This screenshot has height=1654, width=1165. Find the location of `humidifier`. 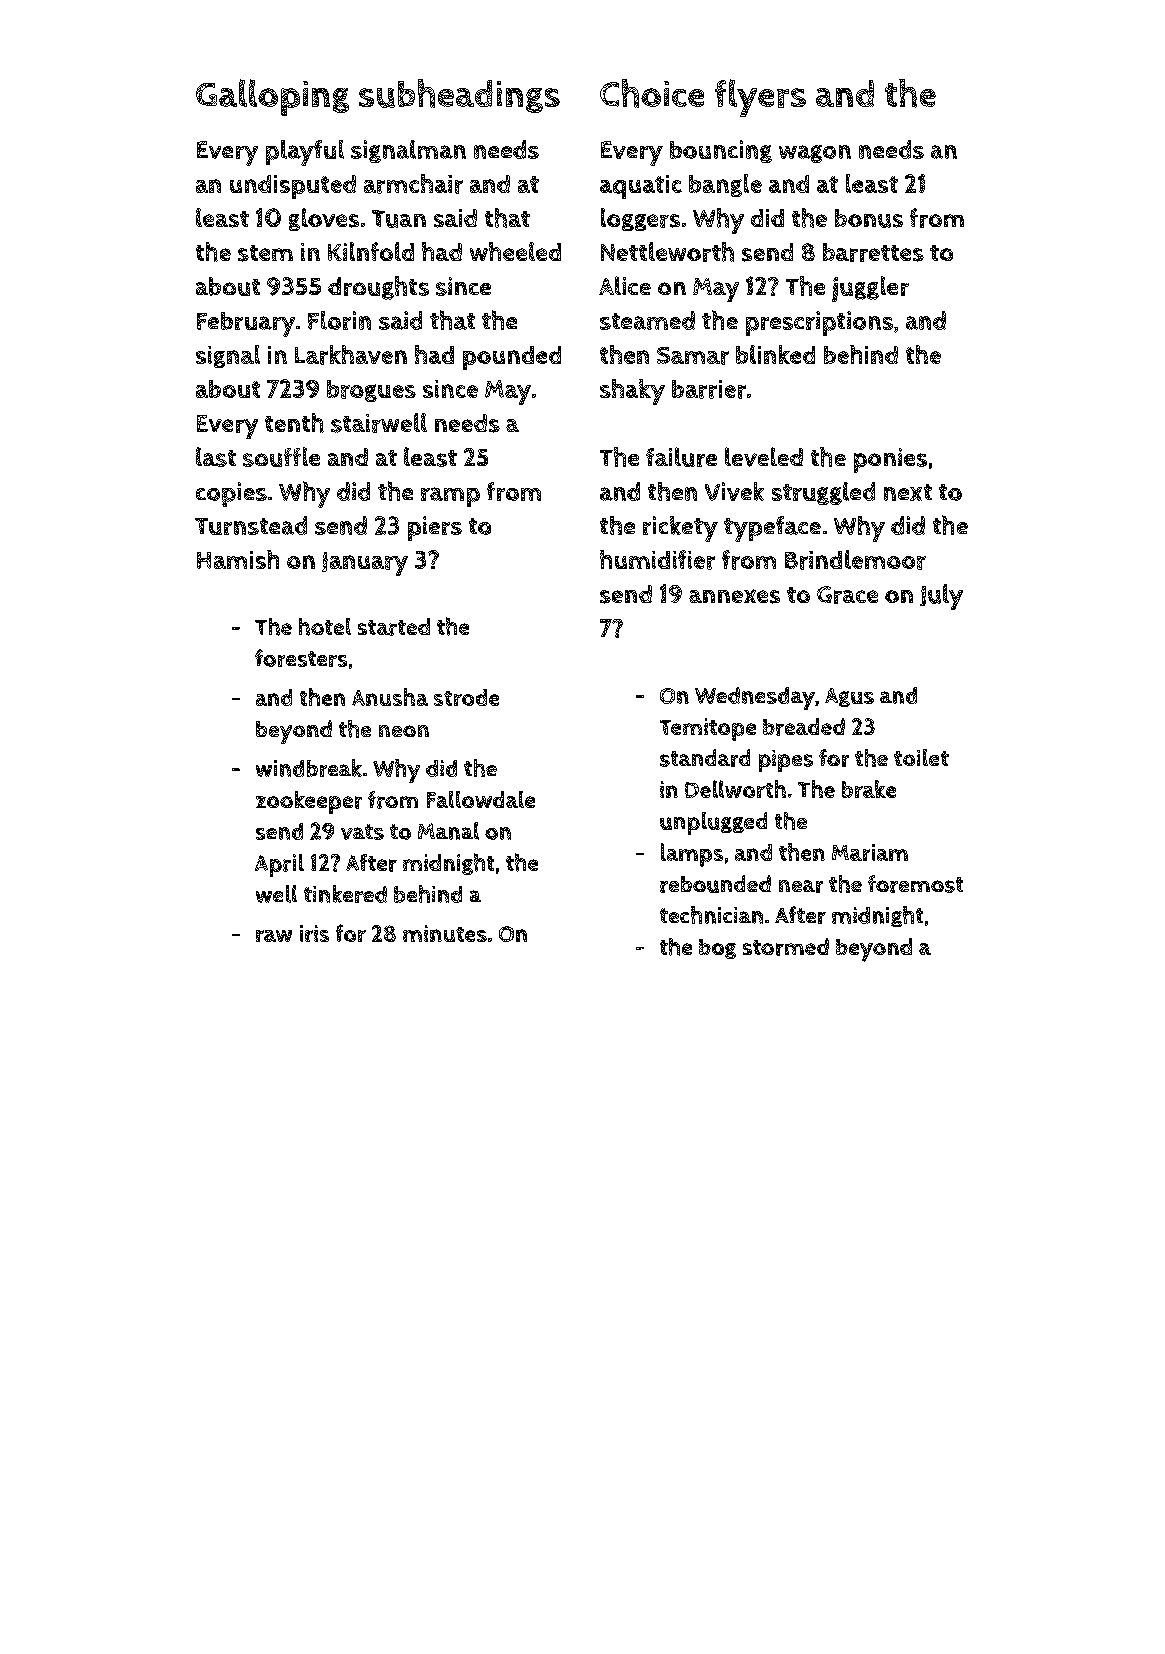

humidifier is located at coordinates (657, 560).
